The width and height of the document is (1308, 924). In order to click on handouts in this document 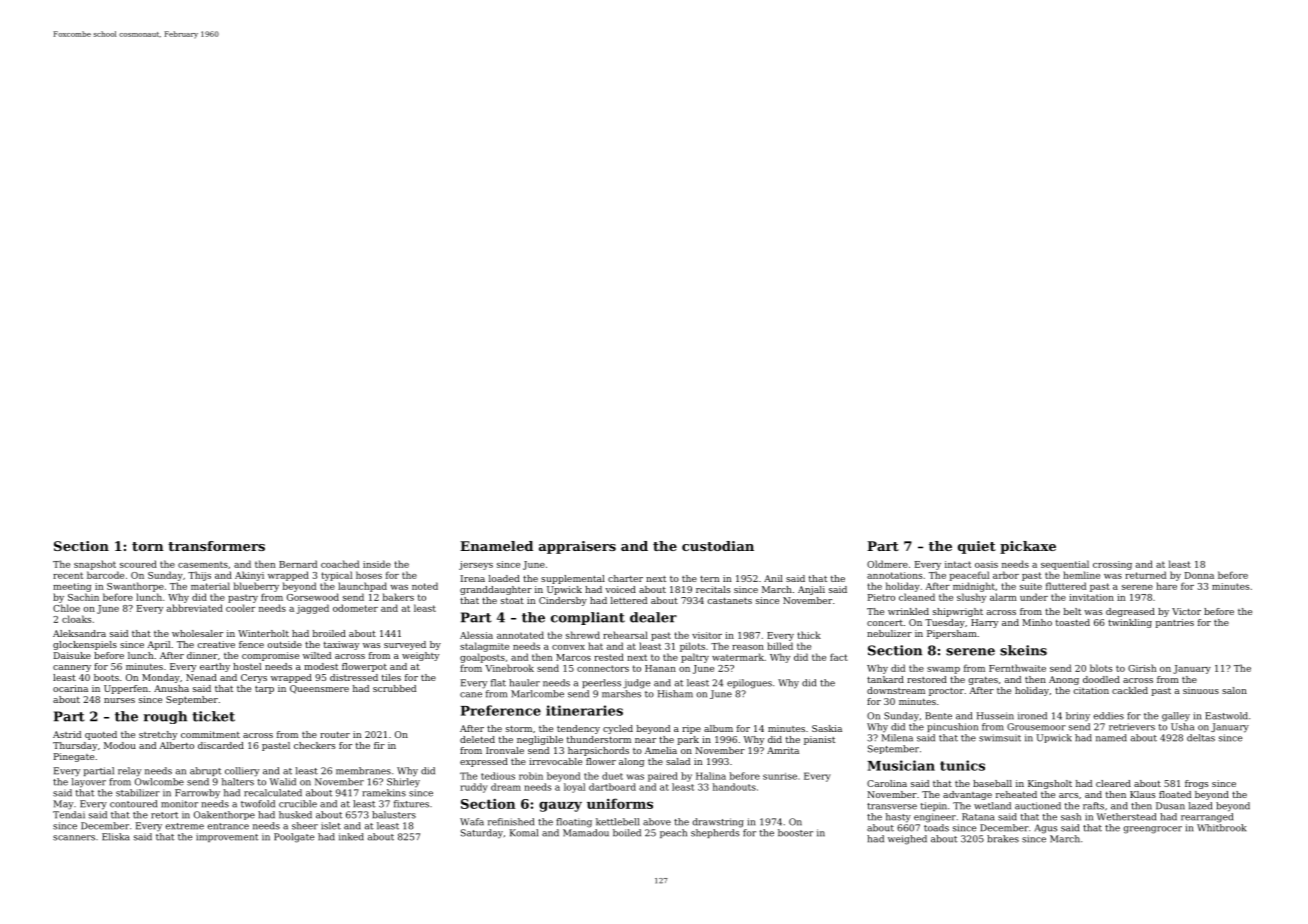, I will do `click(734, 787)`.
